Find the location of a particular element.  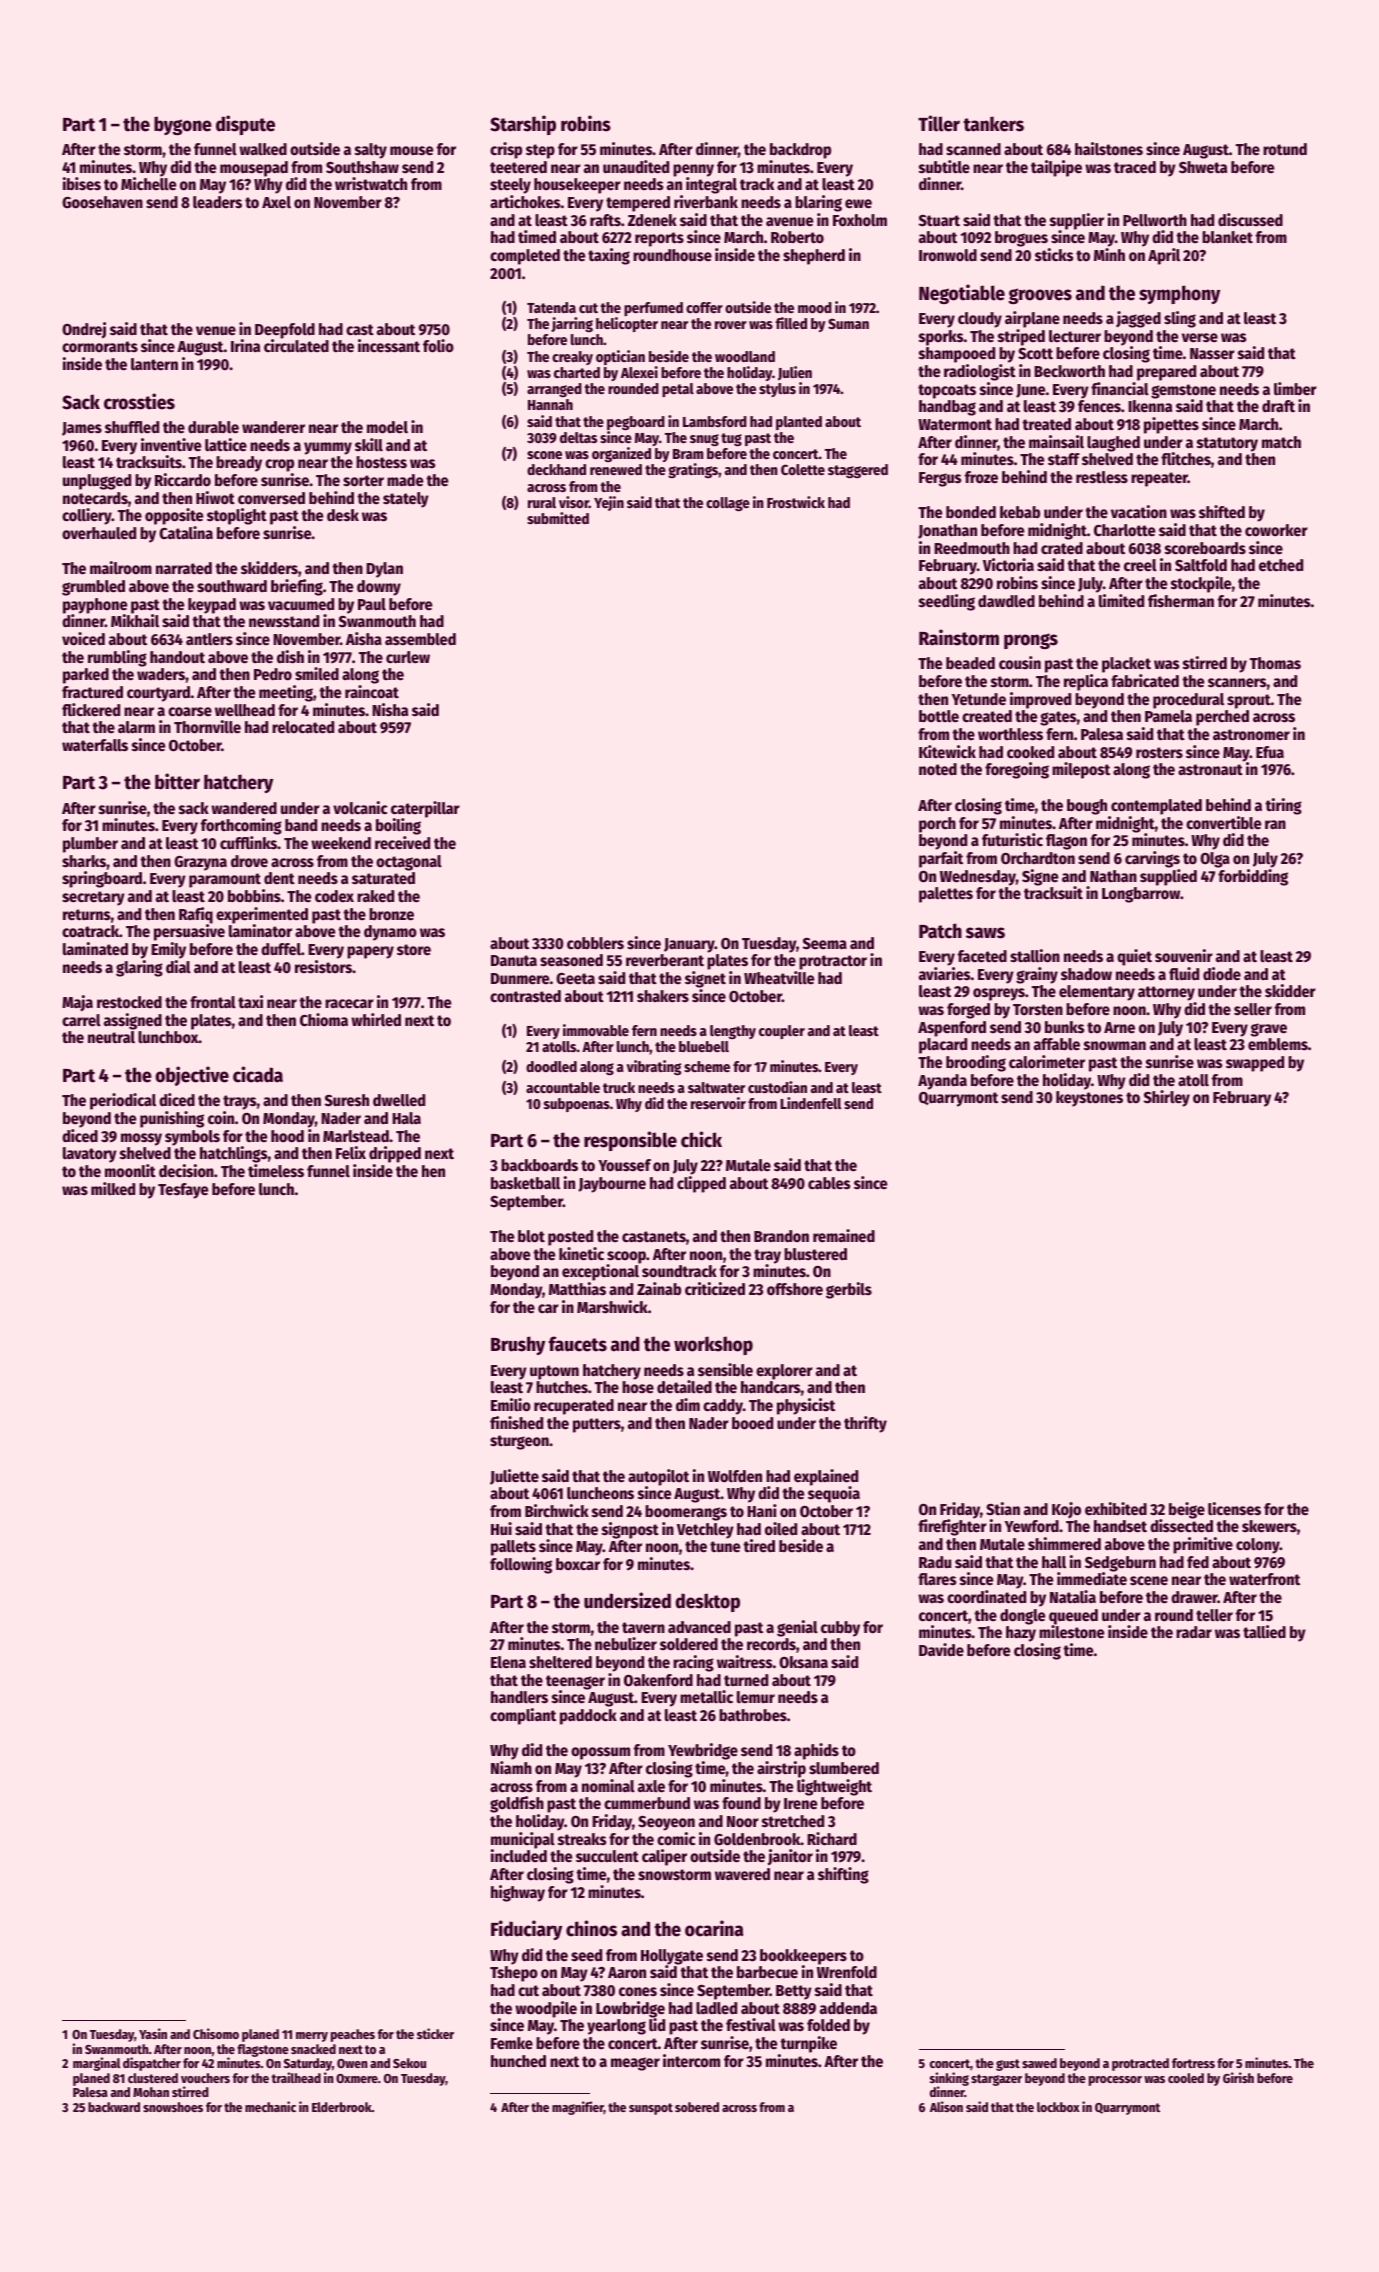

licenses is located at coordinates (1234, 1509).
